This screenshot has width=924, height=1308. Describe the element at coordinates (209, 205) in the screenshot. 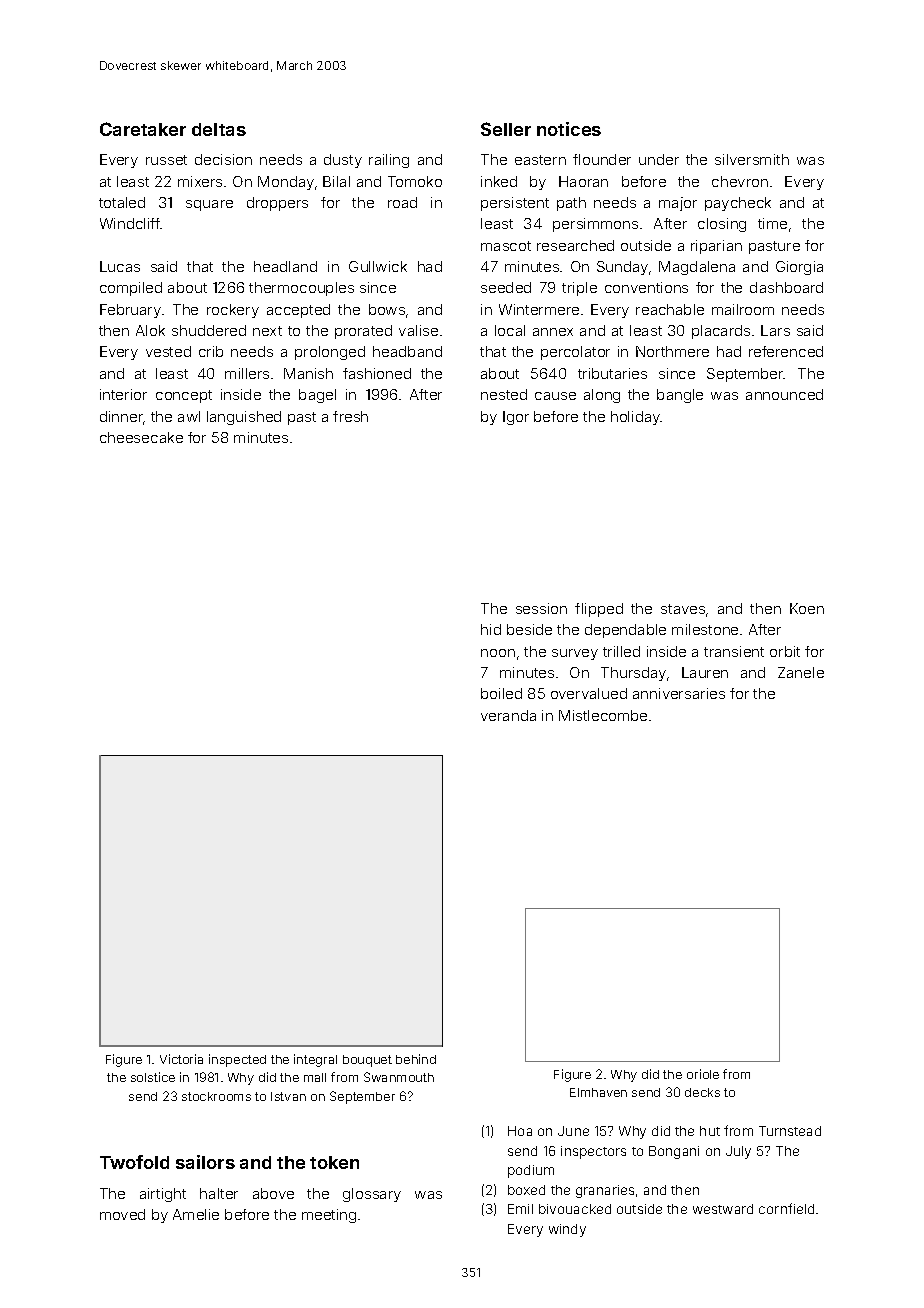

I see `square` at that location.
